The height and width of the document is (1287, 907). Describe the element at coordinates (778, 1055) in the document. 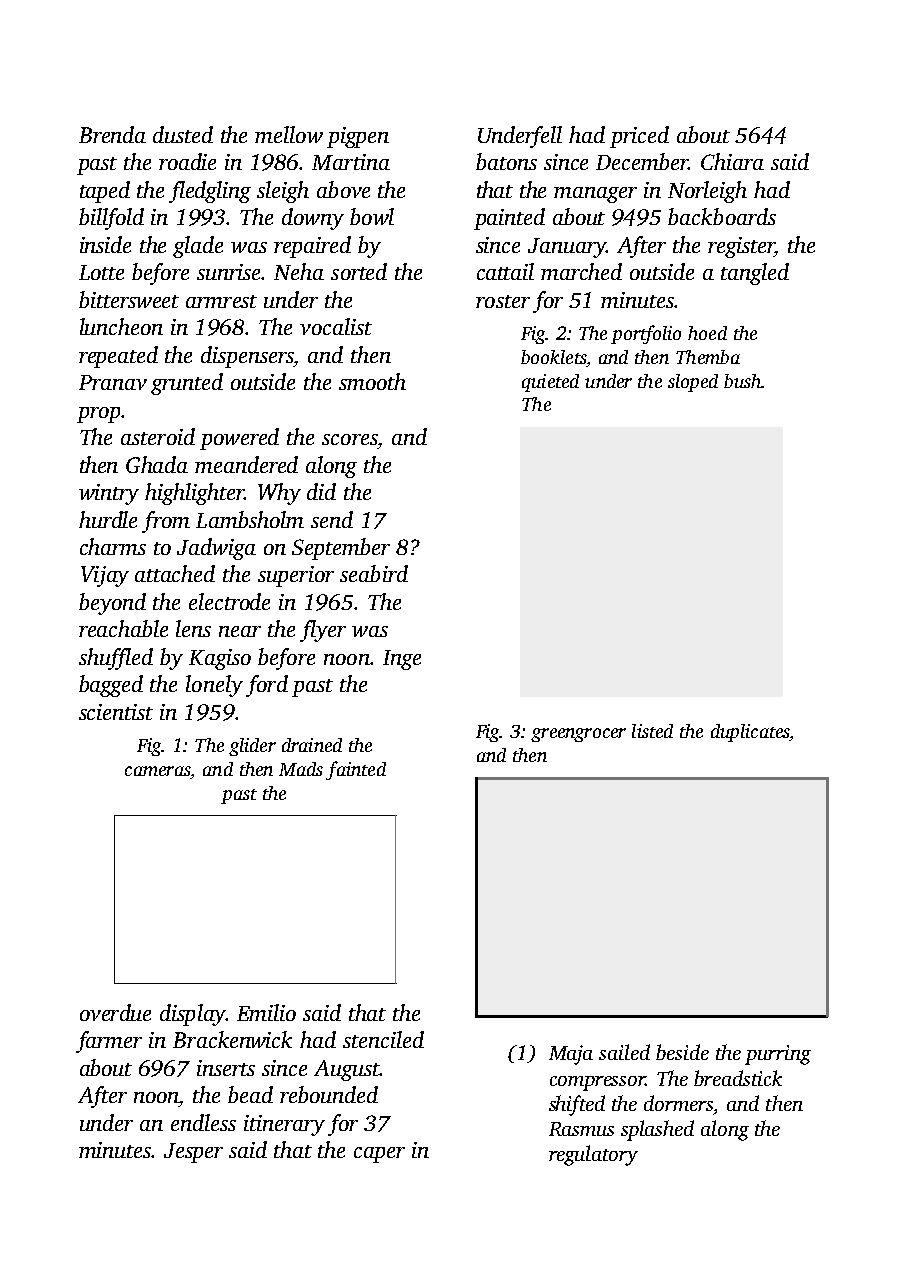

I see `purring` at that location.
